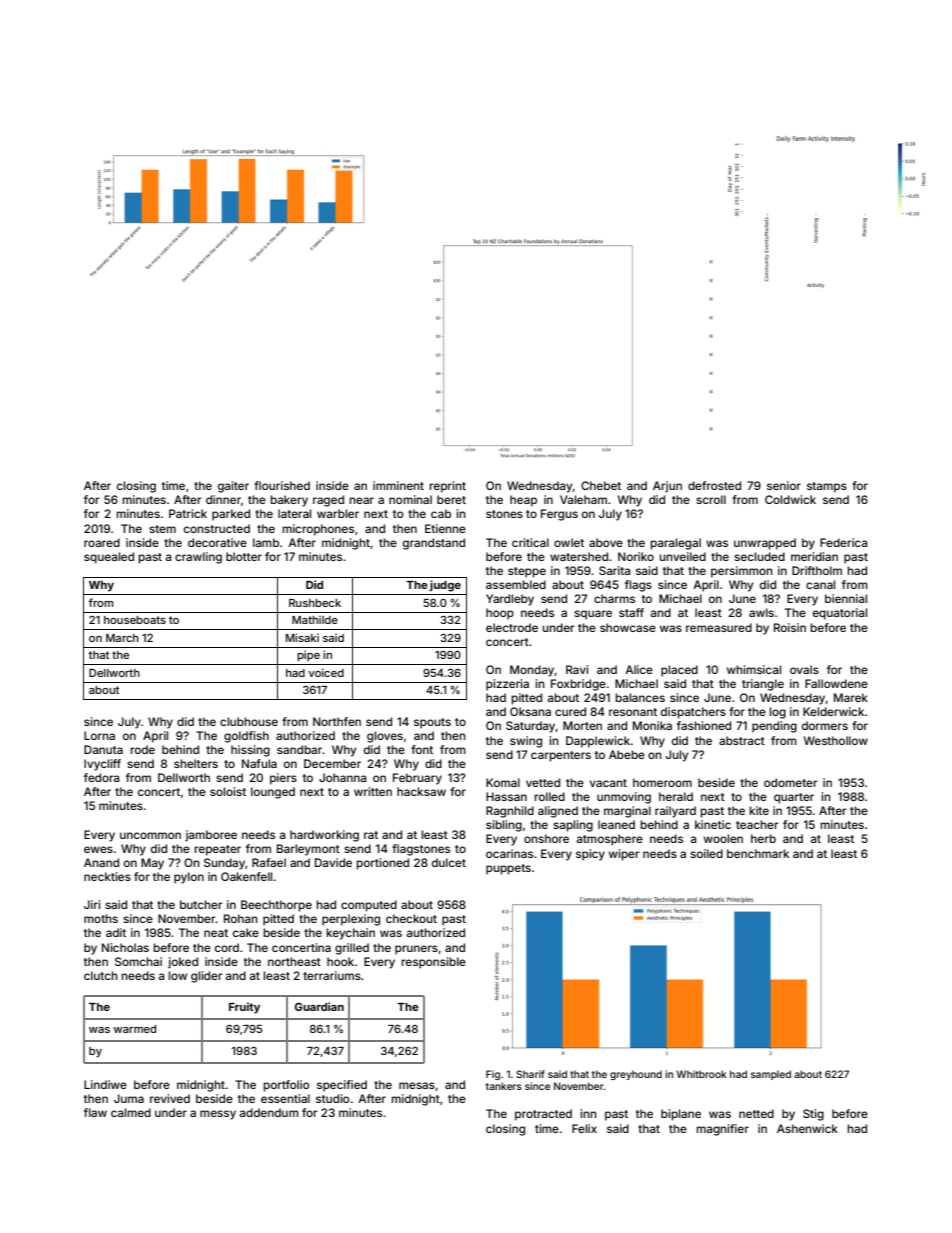 This document has height=1233, width=952. Describe the element at coordinates (763, 685) in the document. I see `triangle` at that location.
